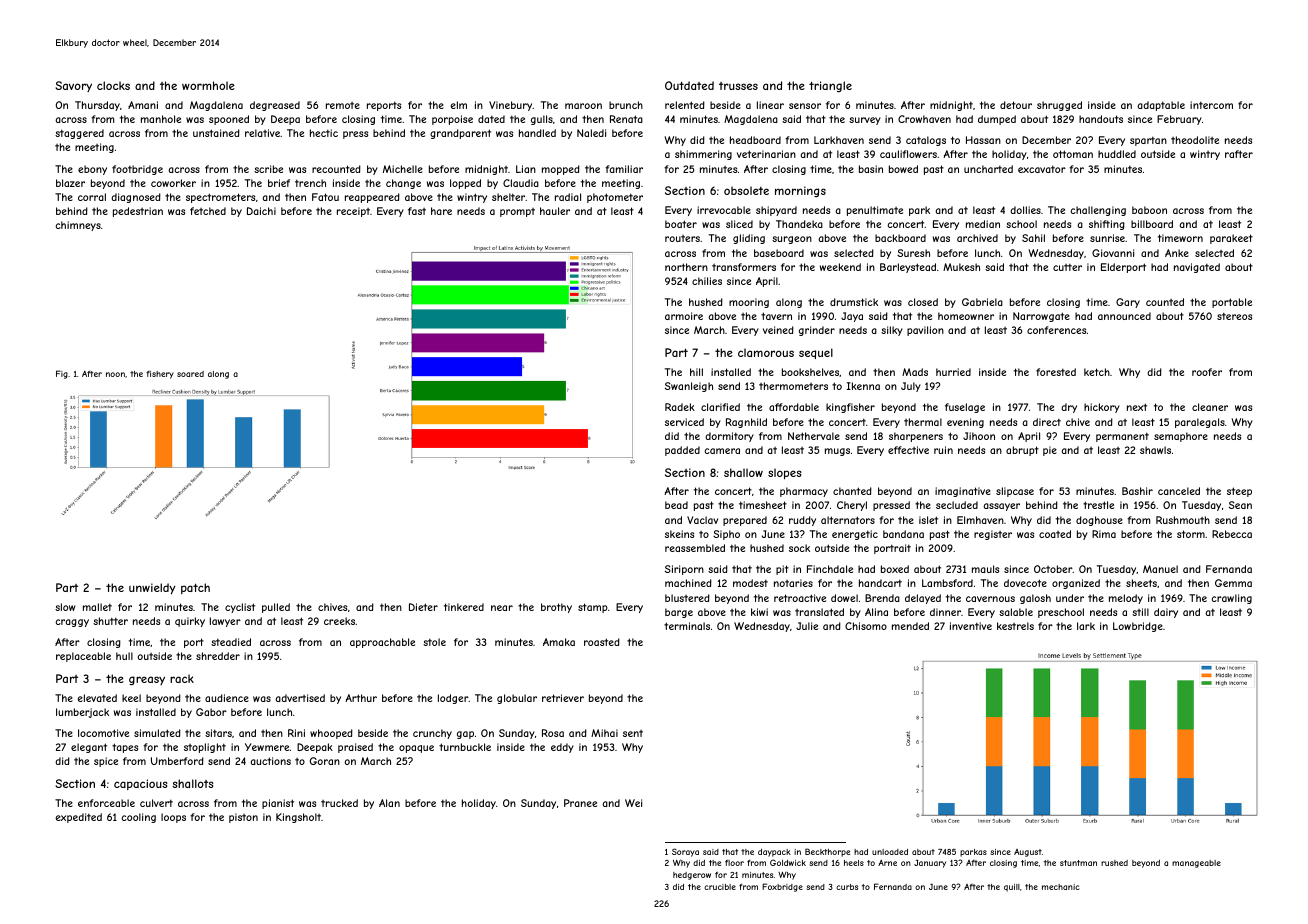 This image has height=924, width=1308. I want to click on huddled, so click(1117, 154).
